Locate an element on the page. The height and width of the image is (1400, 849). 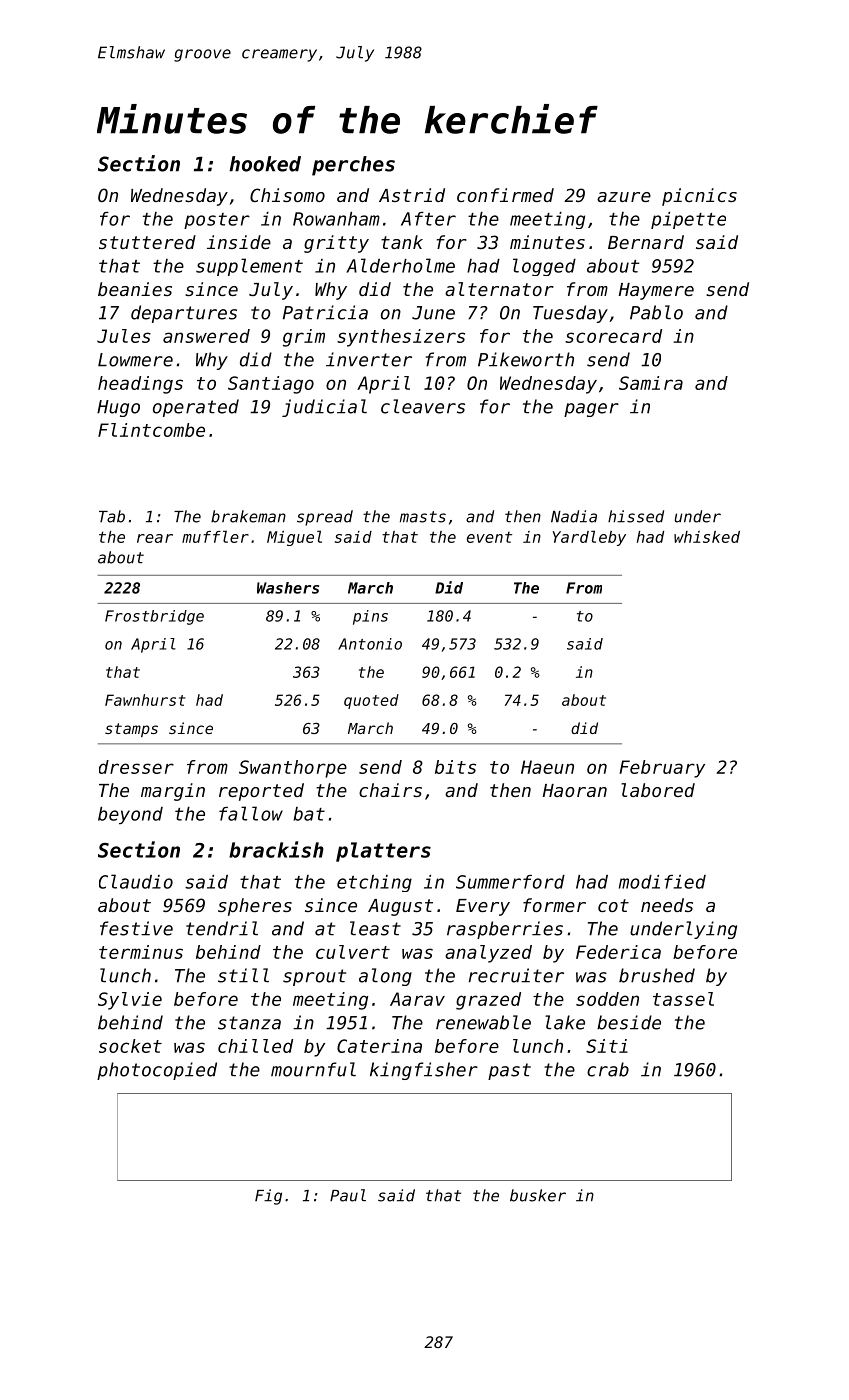
Jules is located at coordinates (124, 336).
